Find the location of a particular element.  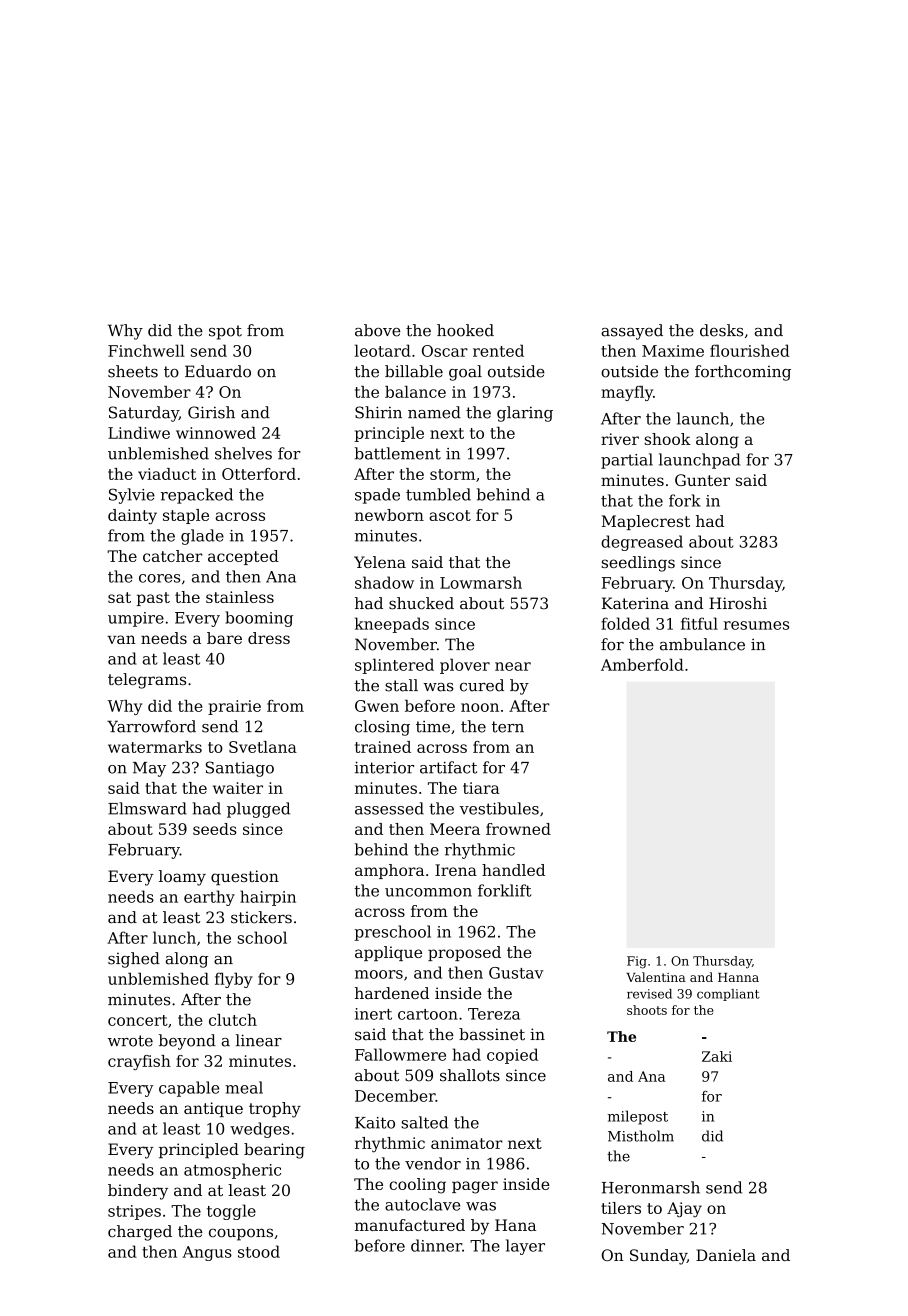

shallots is located at coordinates (470, 1075).
